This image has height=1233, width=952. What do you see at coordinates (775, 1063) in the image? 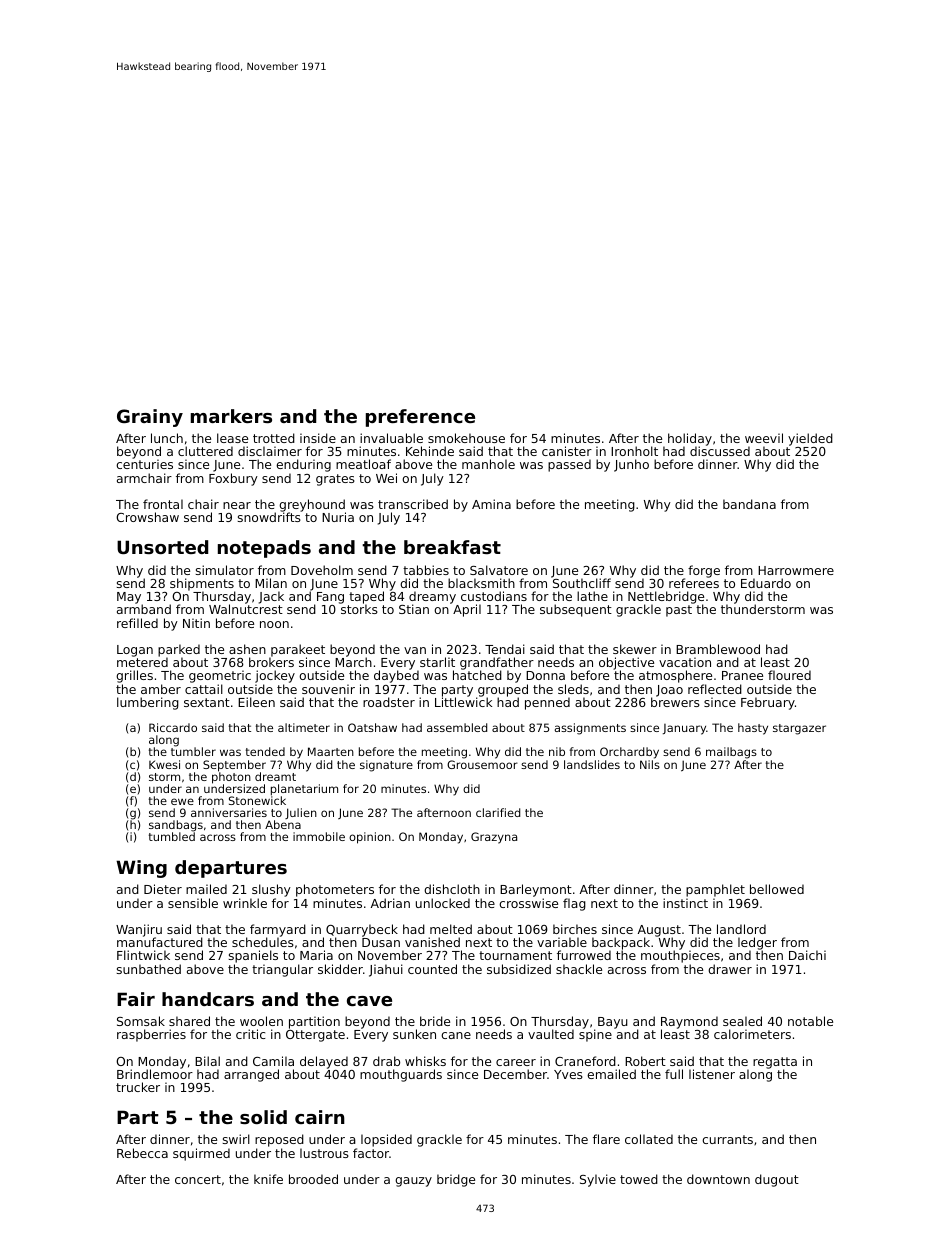
I see `regatta` at bounding box center [775, 1063].
